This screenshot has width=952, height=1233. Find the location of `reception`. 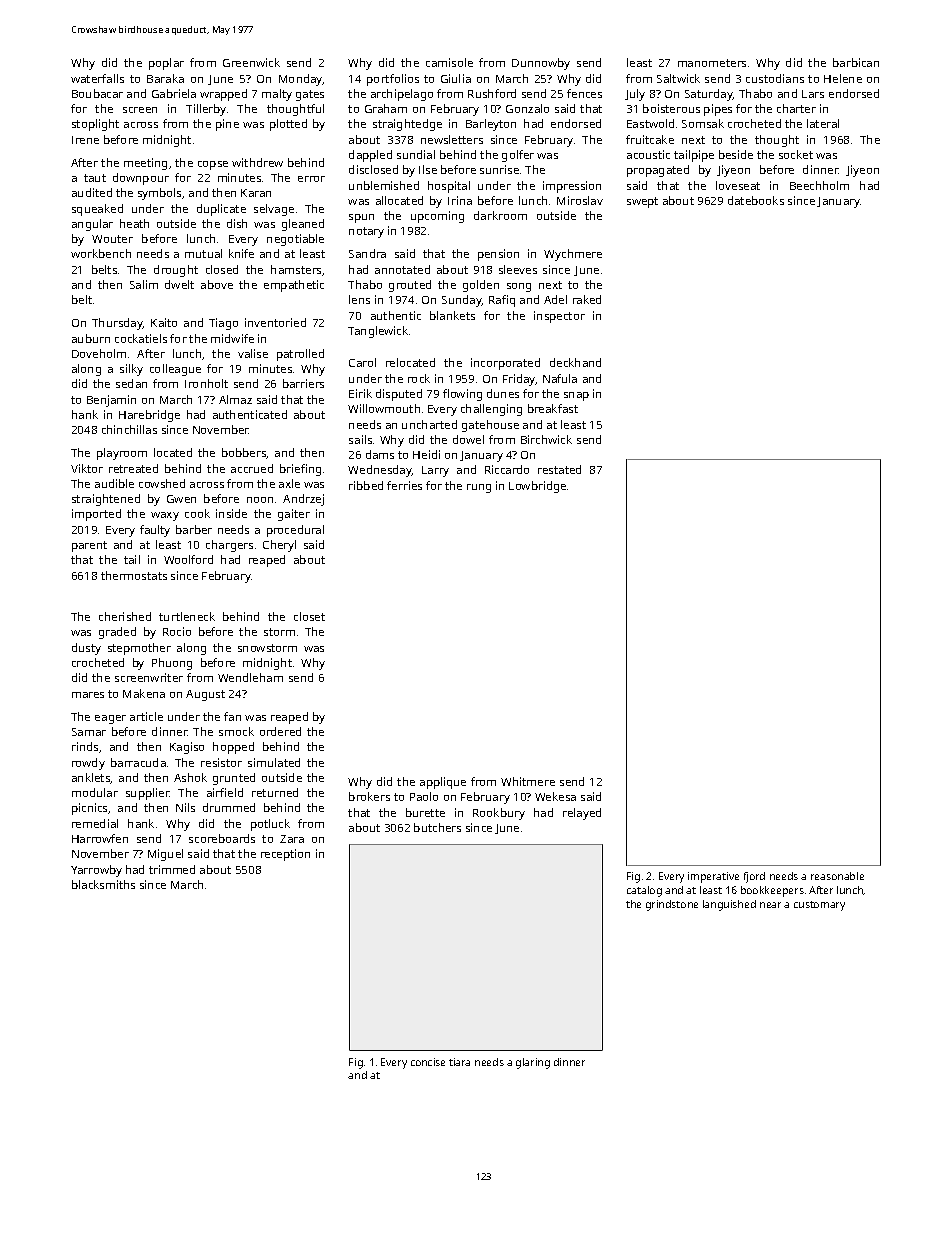

reception is located at coordinates (285, 855).
